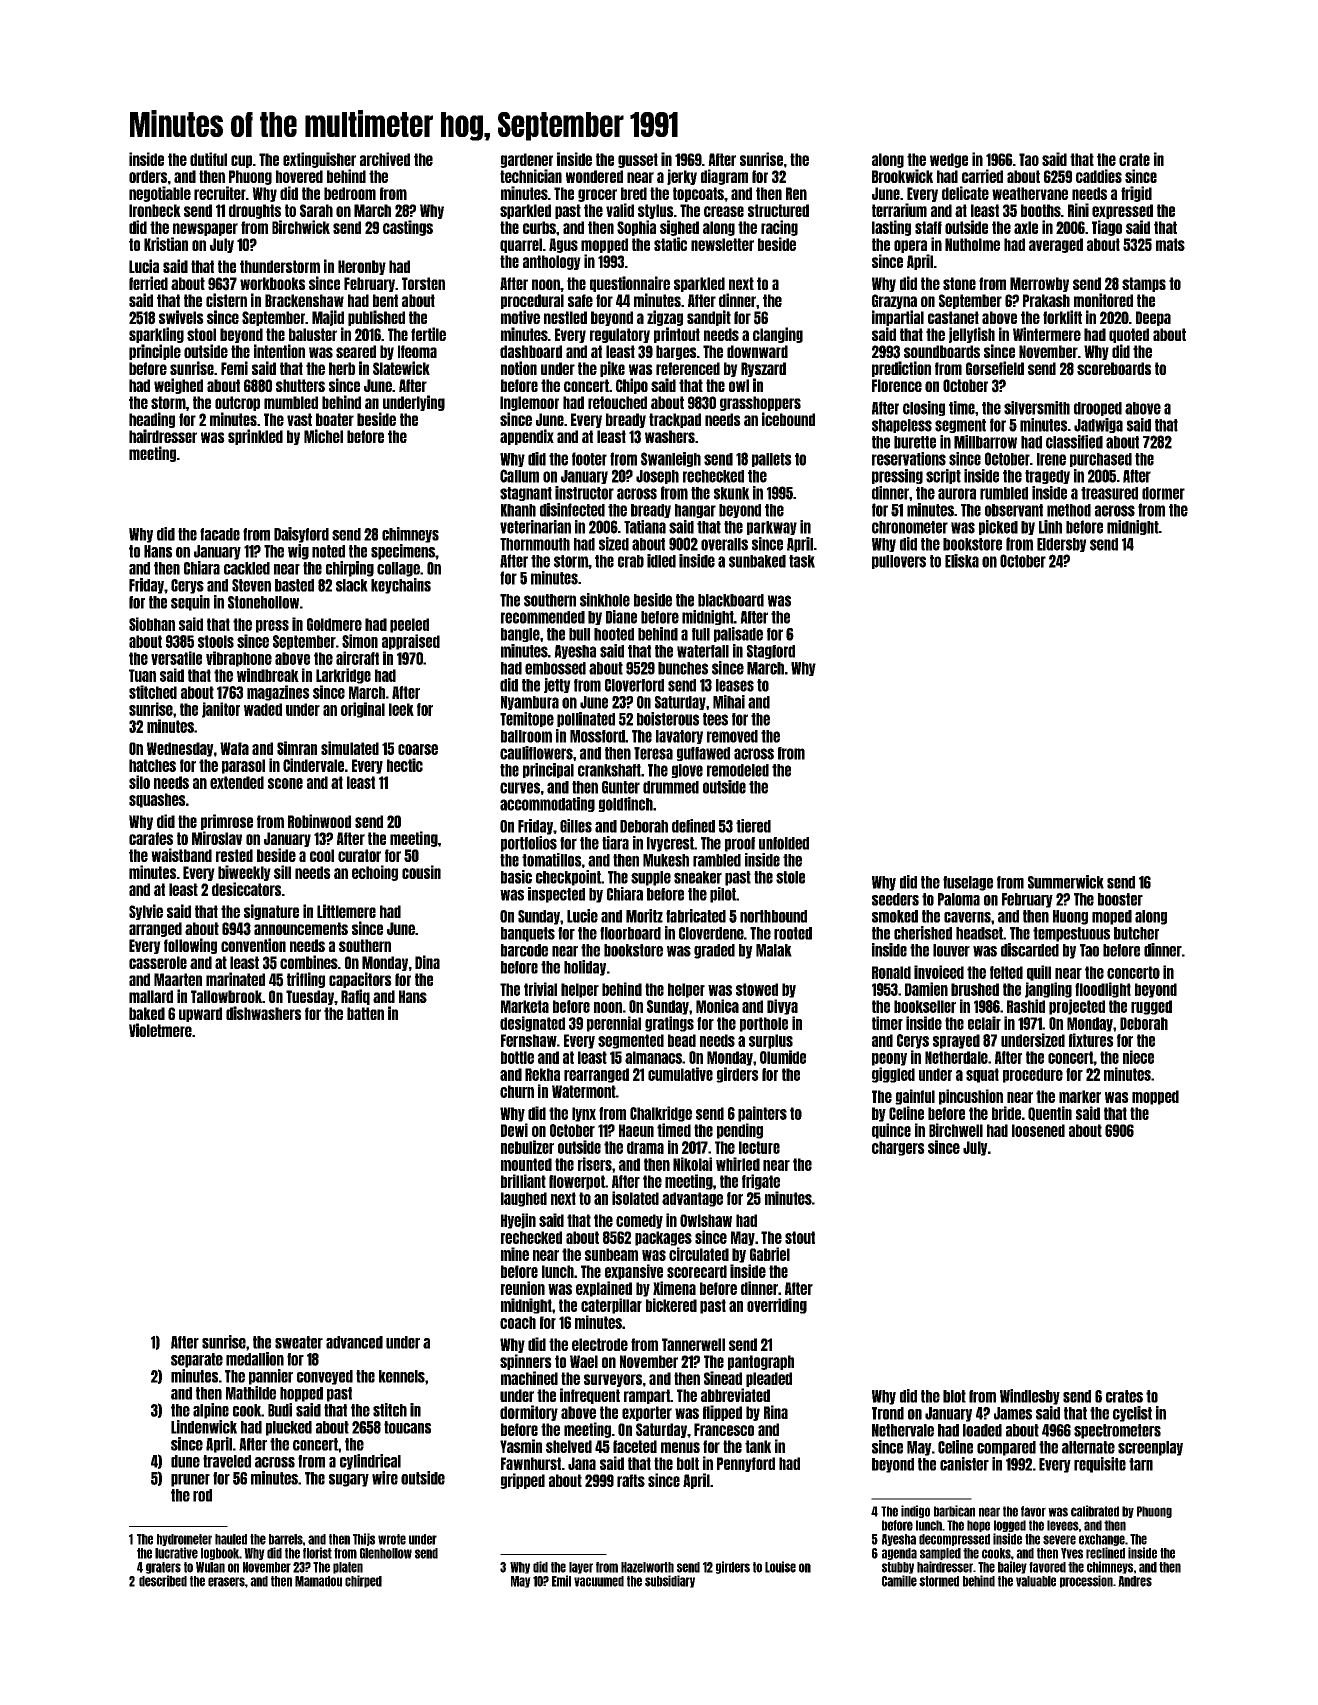 This screenshot has height=1705, width=1318. Describe the element at coordinates (788, 419) in the screenshot. I see `icebound` at that location.
